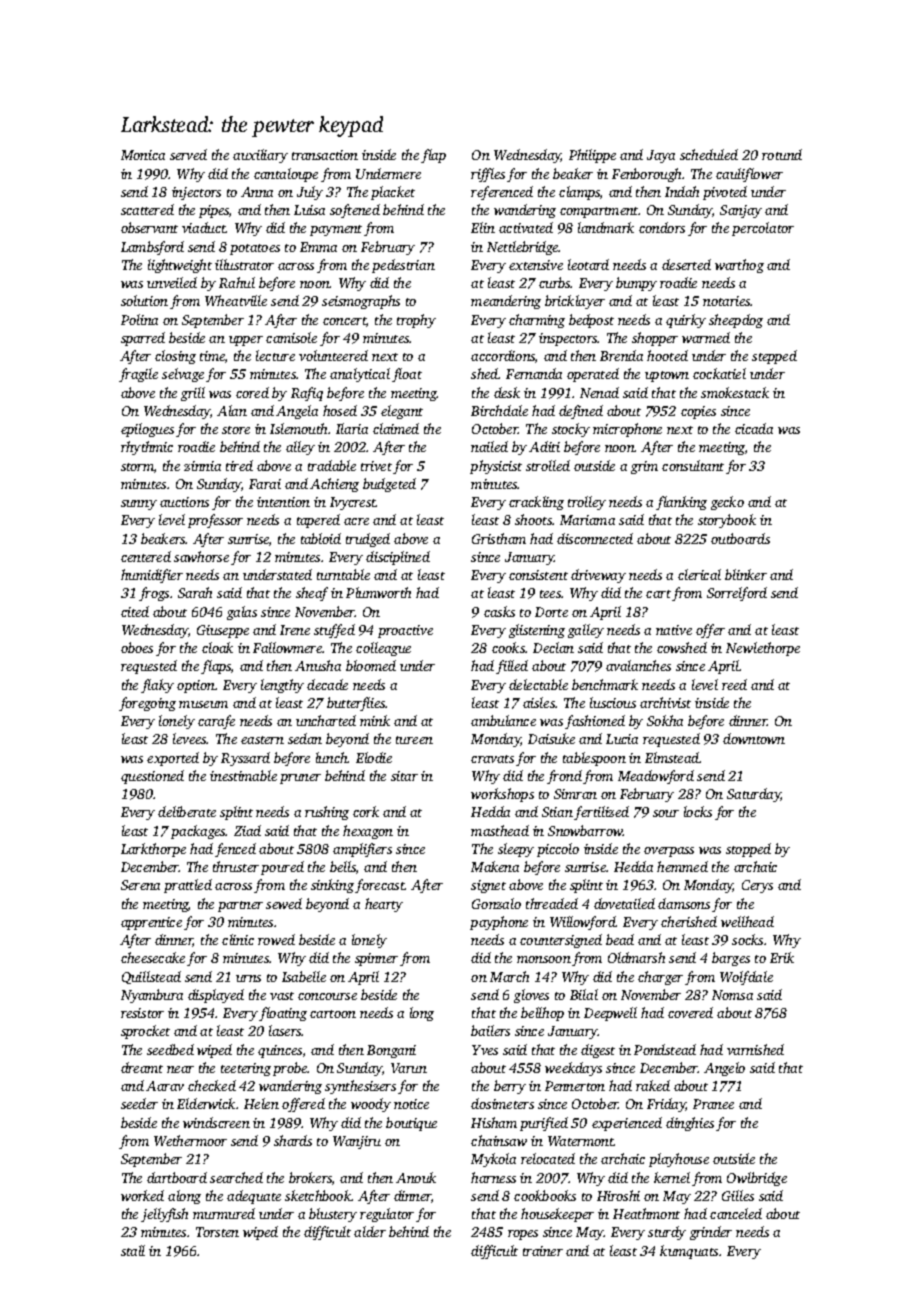 This screenshot has height=1308, width=924. Describe the element at coordinates (689, 1252) in the screenshot. I see `kumquats` at that location.
